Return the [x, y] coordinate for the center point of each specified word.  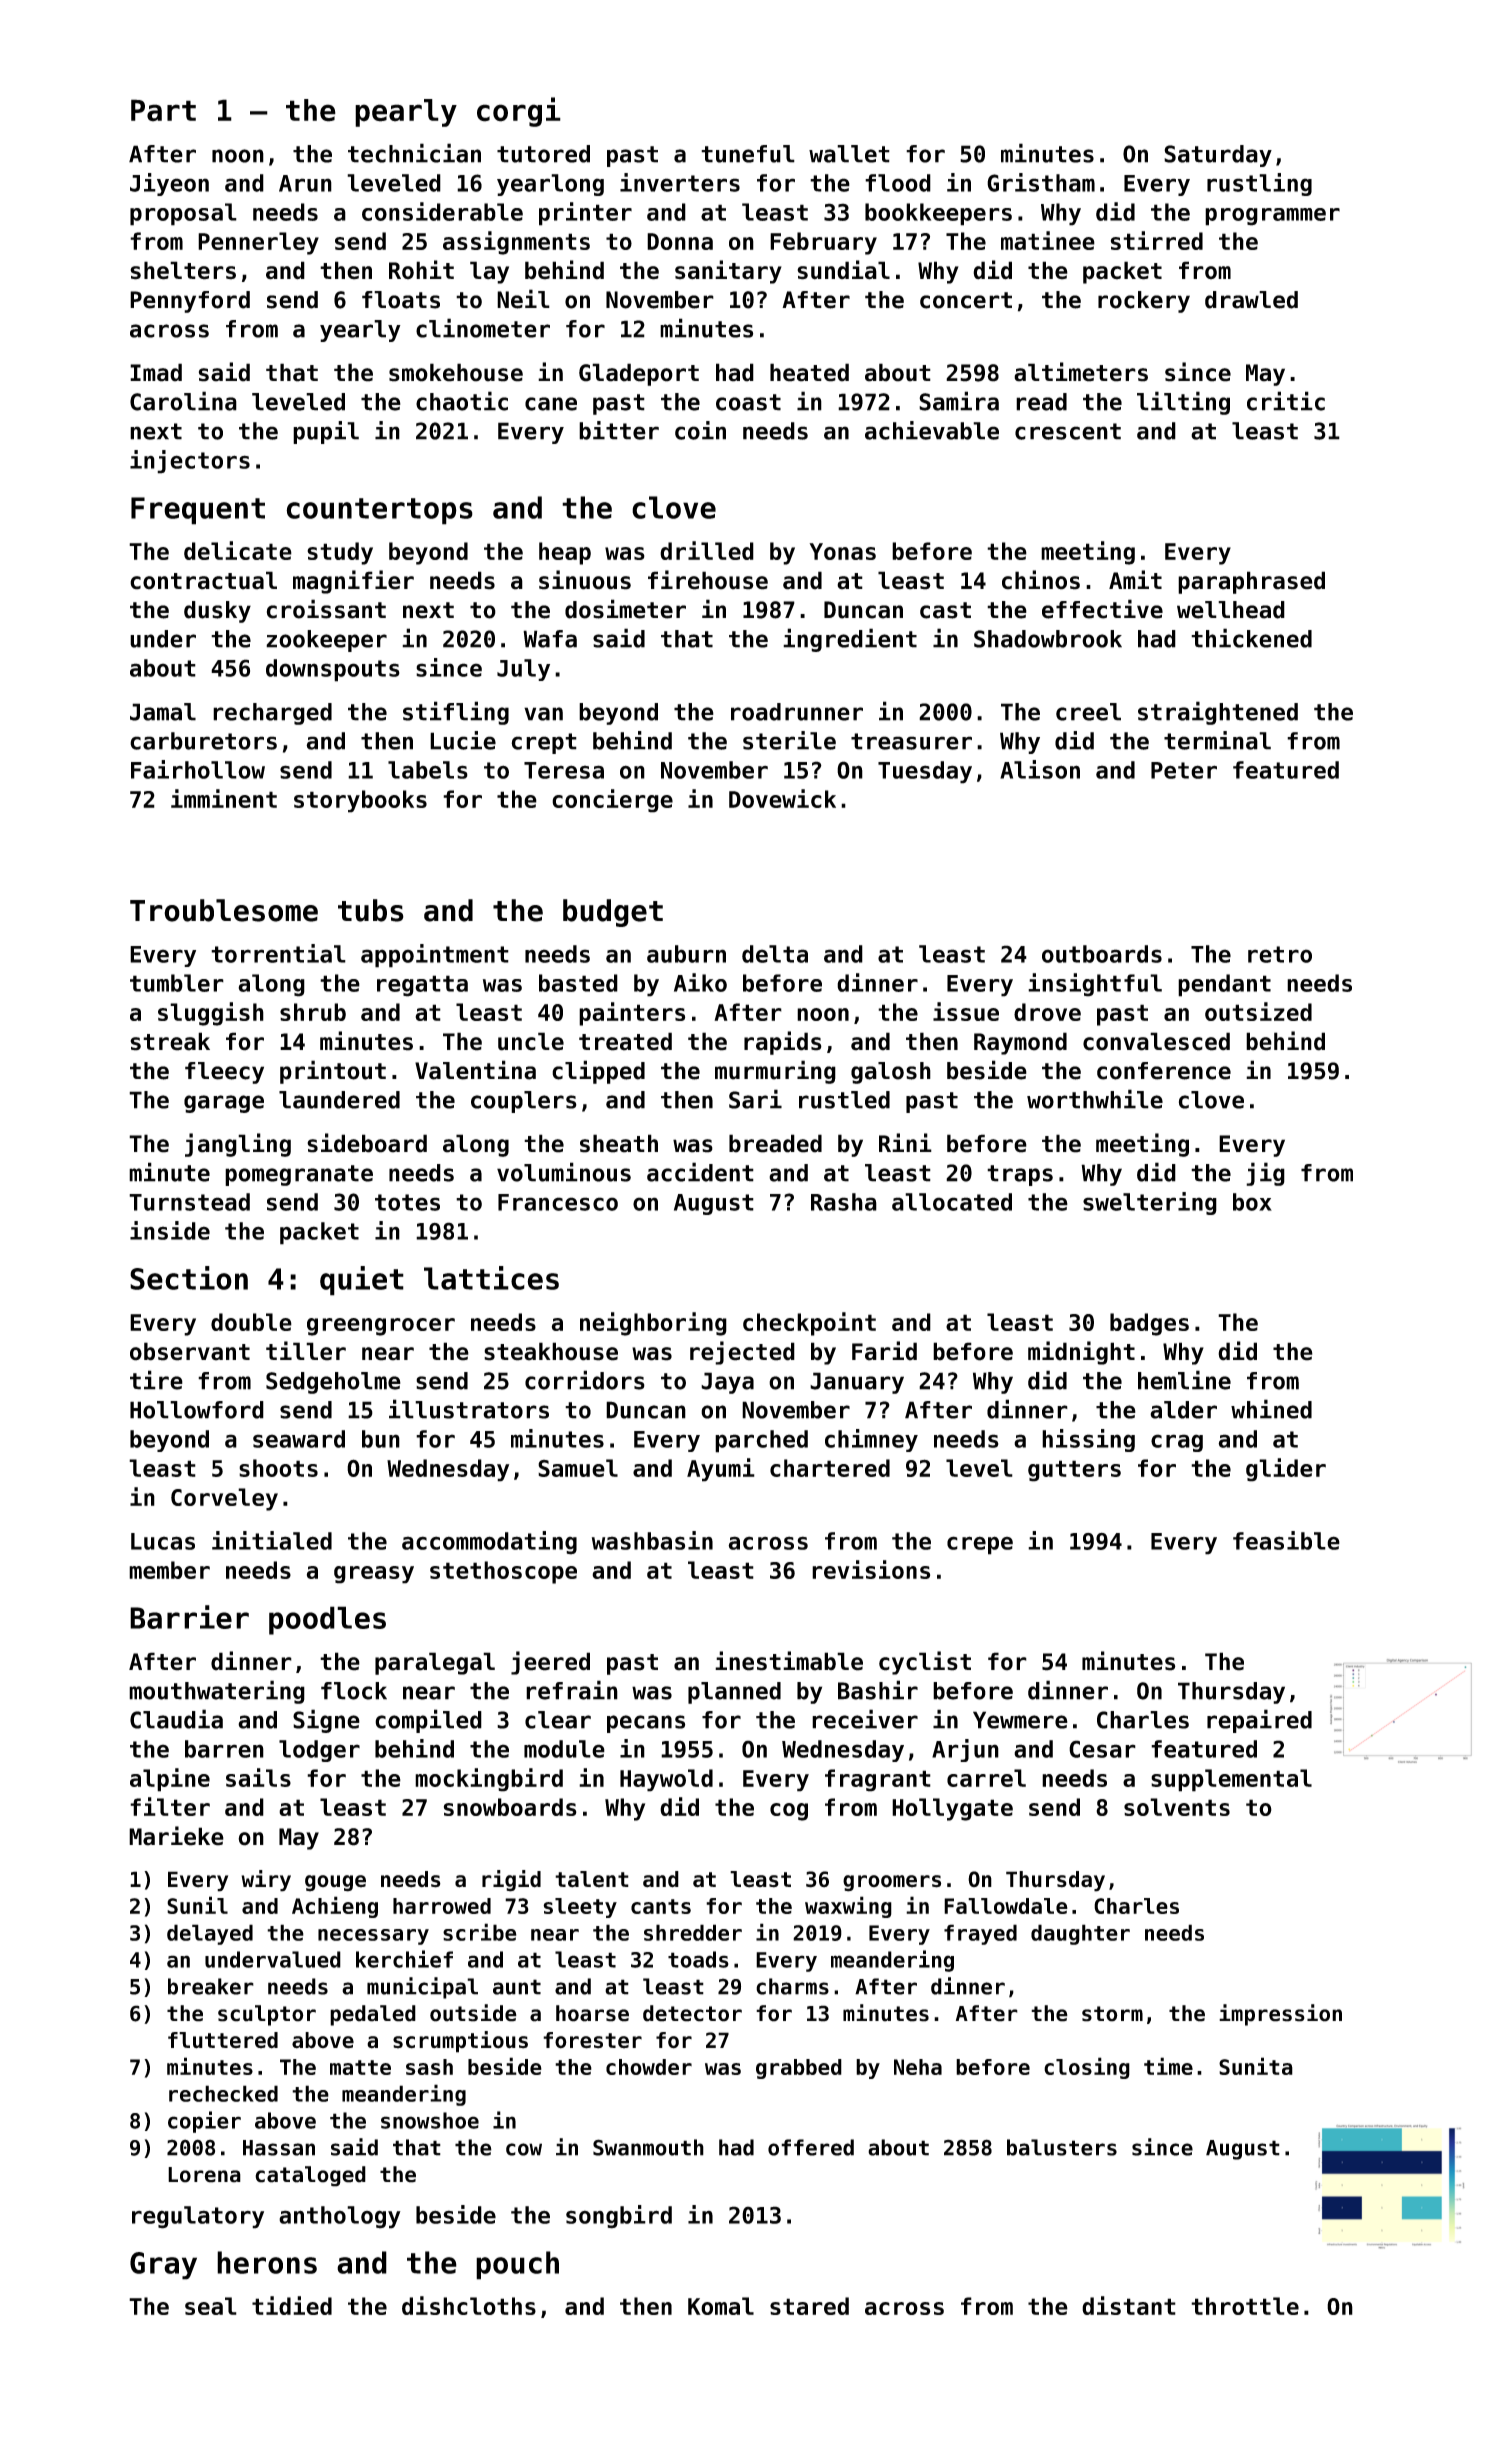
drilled [707, 550]
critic [1286, 401]
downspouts [333, 670]
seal [211, 2306]
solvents [1177, 1807]
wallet [849, 154]
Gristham [1041, 182]
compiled [428, 1721]
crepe [980, 1545]
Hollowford [197, 1410]
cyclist [925, 1663]
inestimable [789, 1661]
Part [163, 110]
